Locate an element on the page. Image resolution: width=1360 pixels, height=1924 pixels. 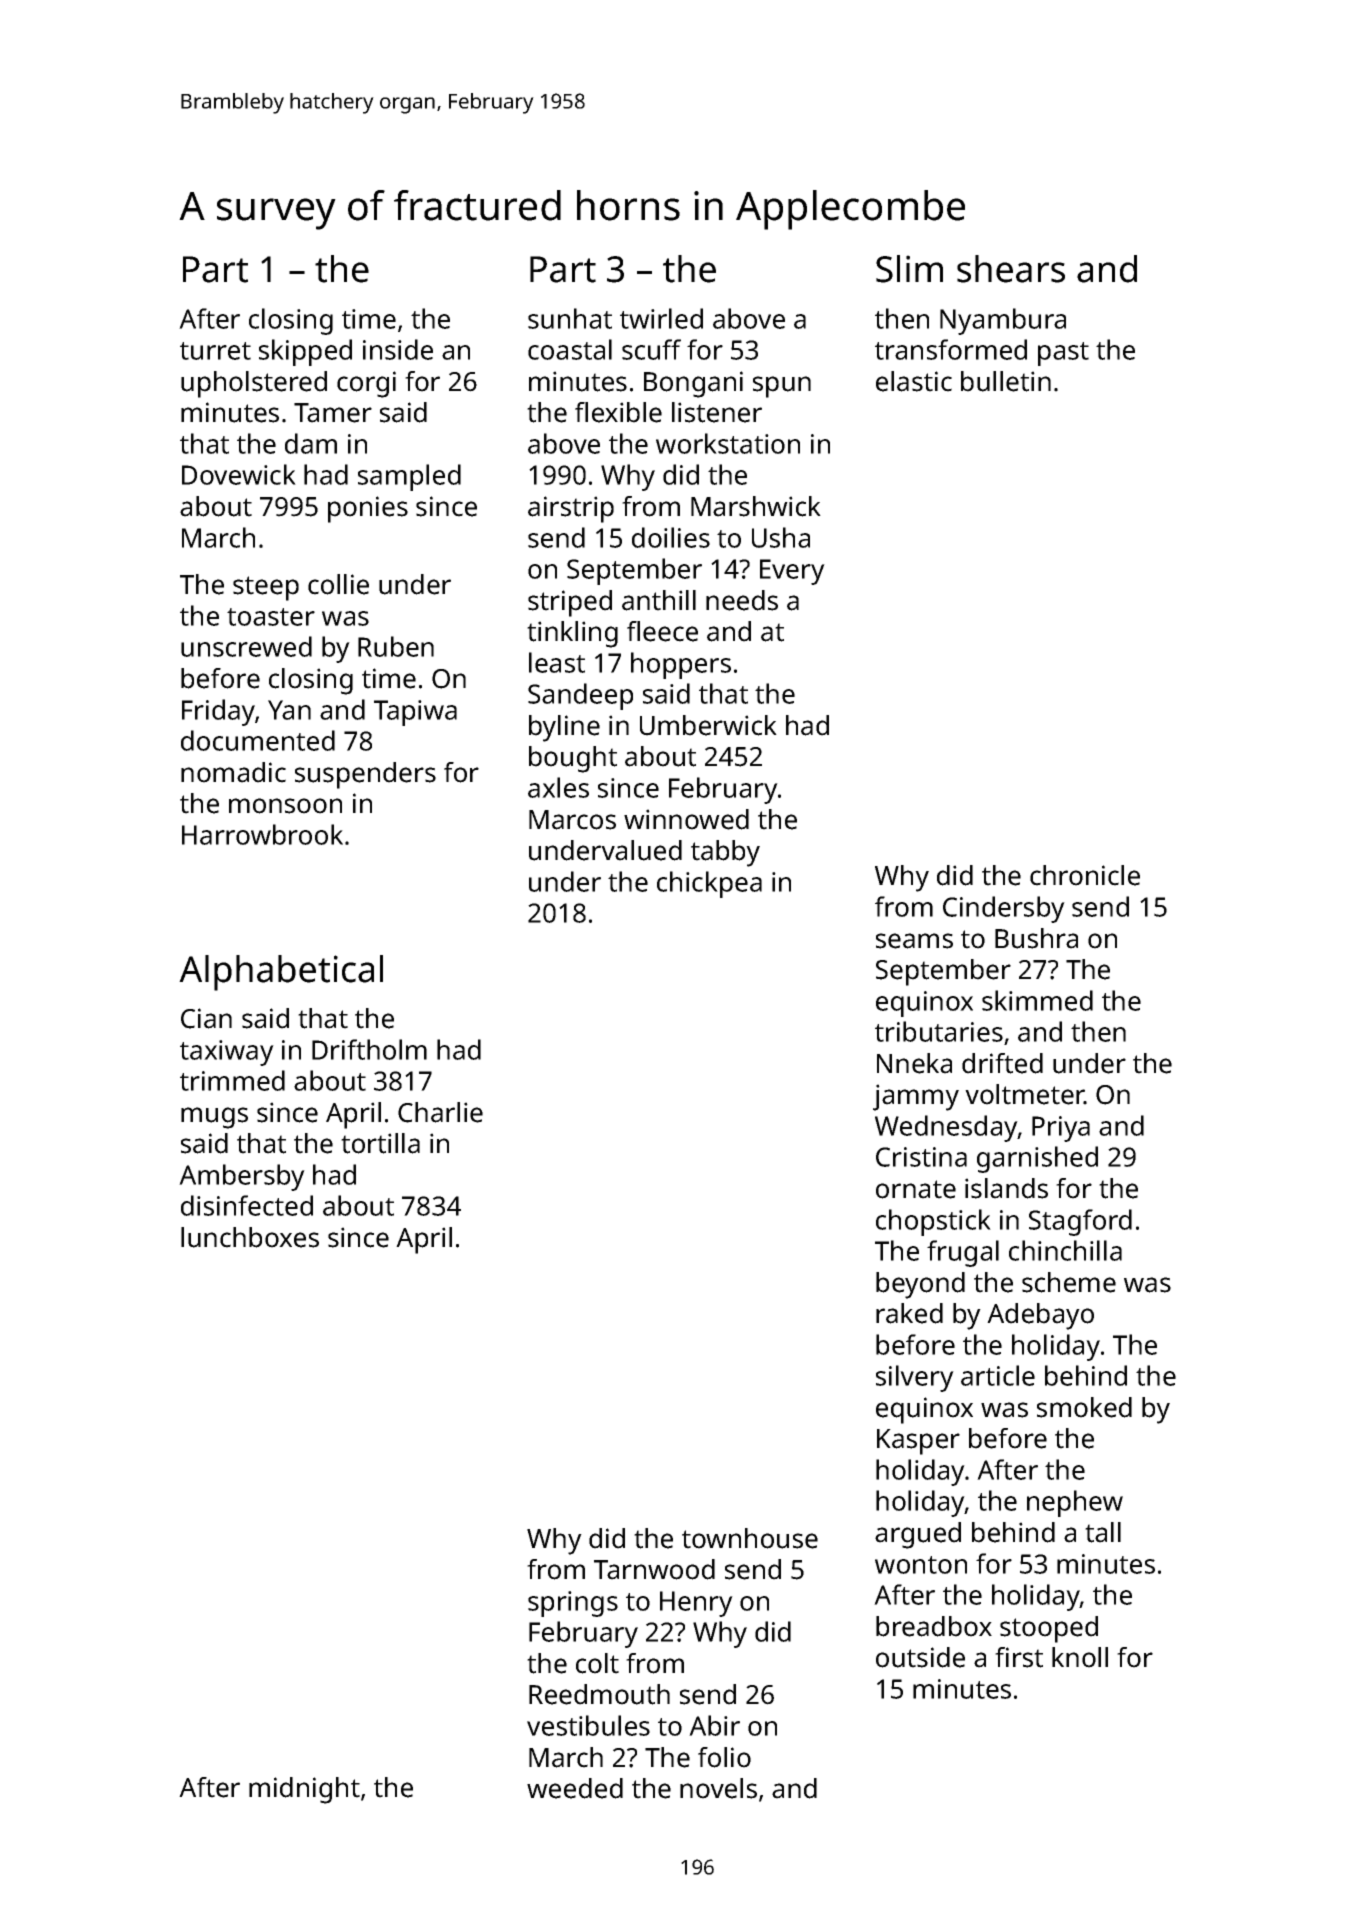
springs is located at coordinates (573, 1604).
